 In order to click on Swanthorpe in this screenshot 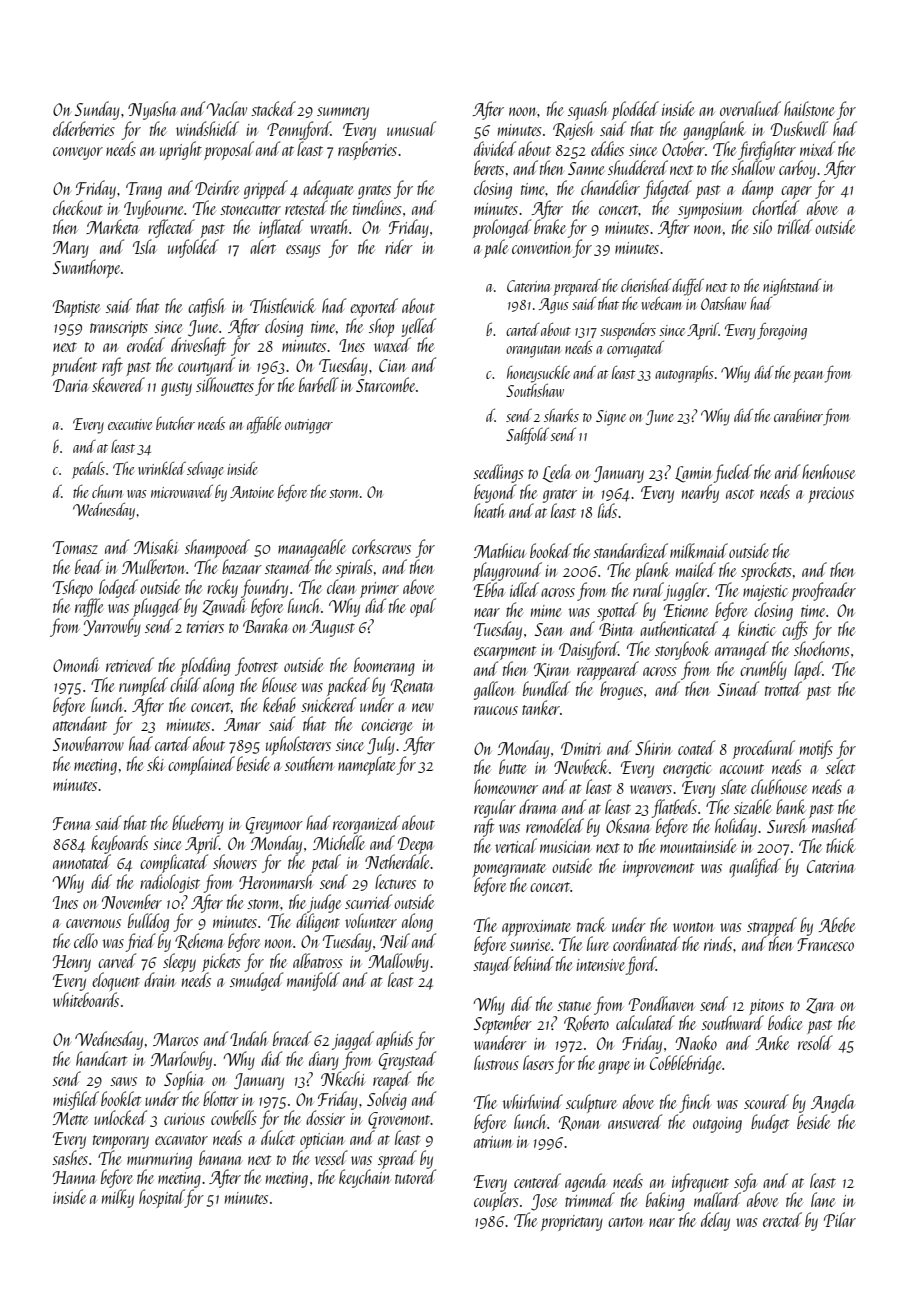, I will do `click(86, 268)`.
